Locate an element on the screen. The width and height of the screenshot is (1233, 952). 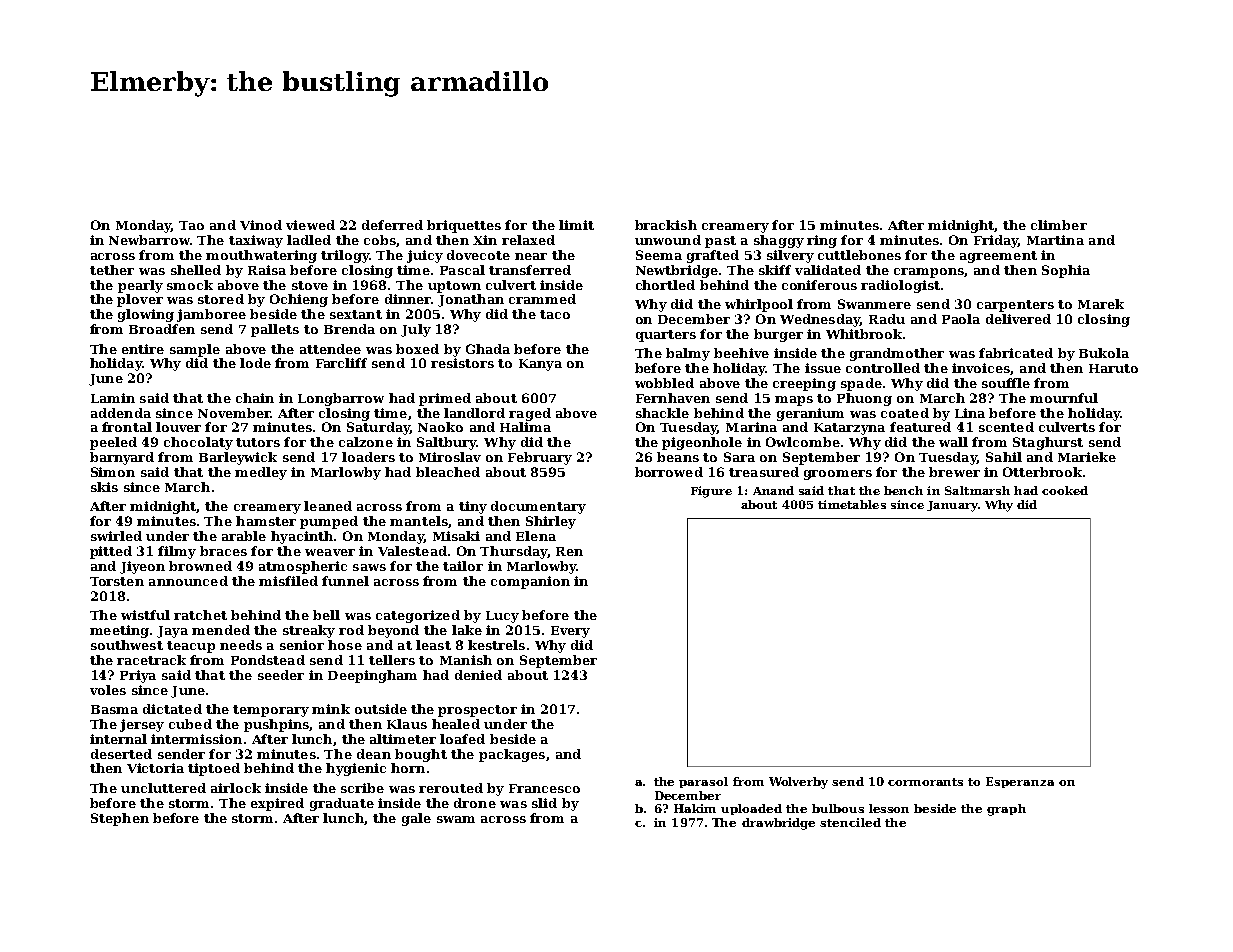
airlock is located at coordinates (236, 788).
